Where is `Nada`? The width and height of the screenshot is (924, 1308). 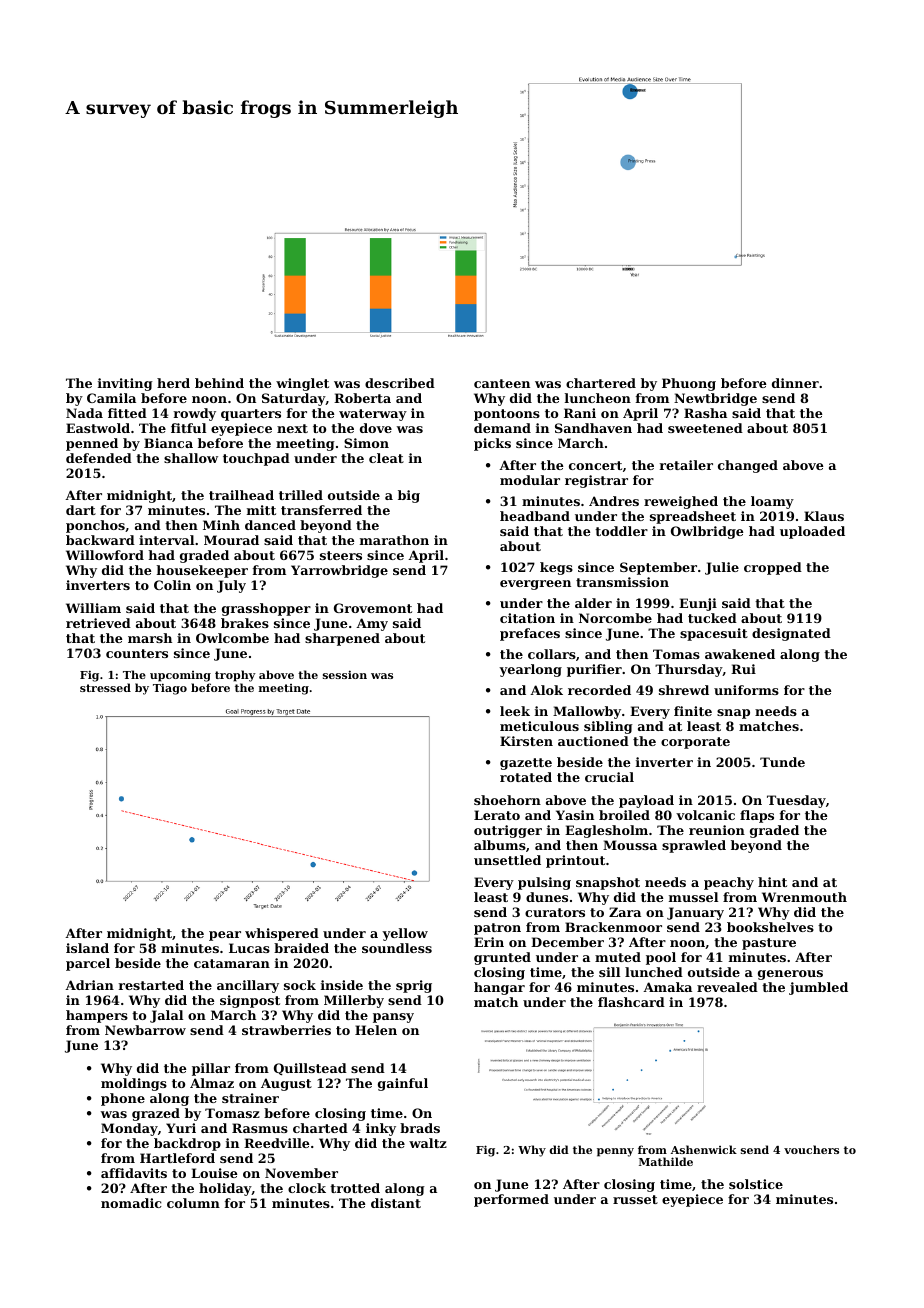 Nada is located at coordinates (84, 413).
